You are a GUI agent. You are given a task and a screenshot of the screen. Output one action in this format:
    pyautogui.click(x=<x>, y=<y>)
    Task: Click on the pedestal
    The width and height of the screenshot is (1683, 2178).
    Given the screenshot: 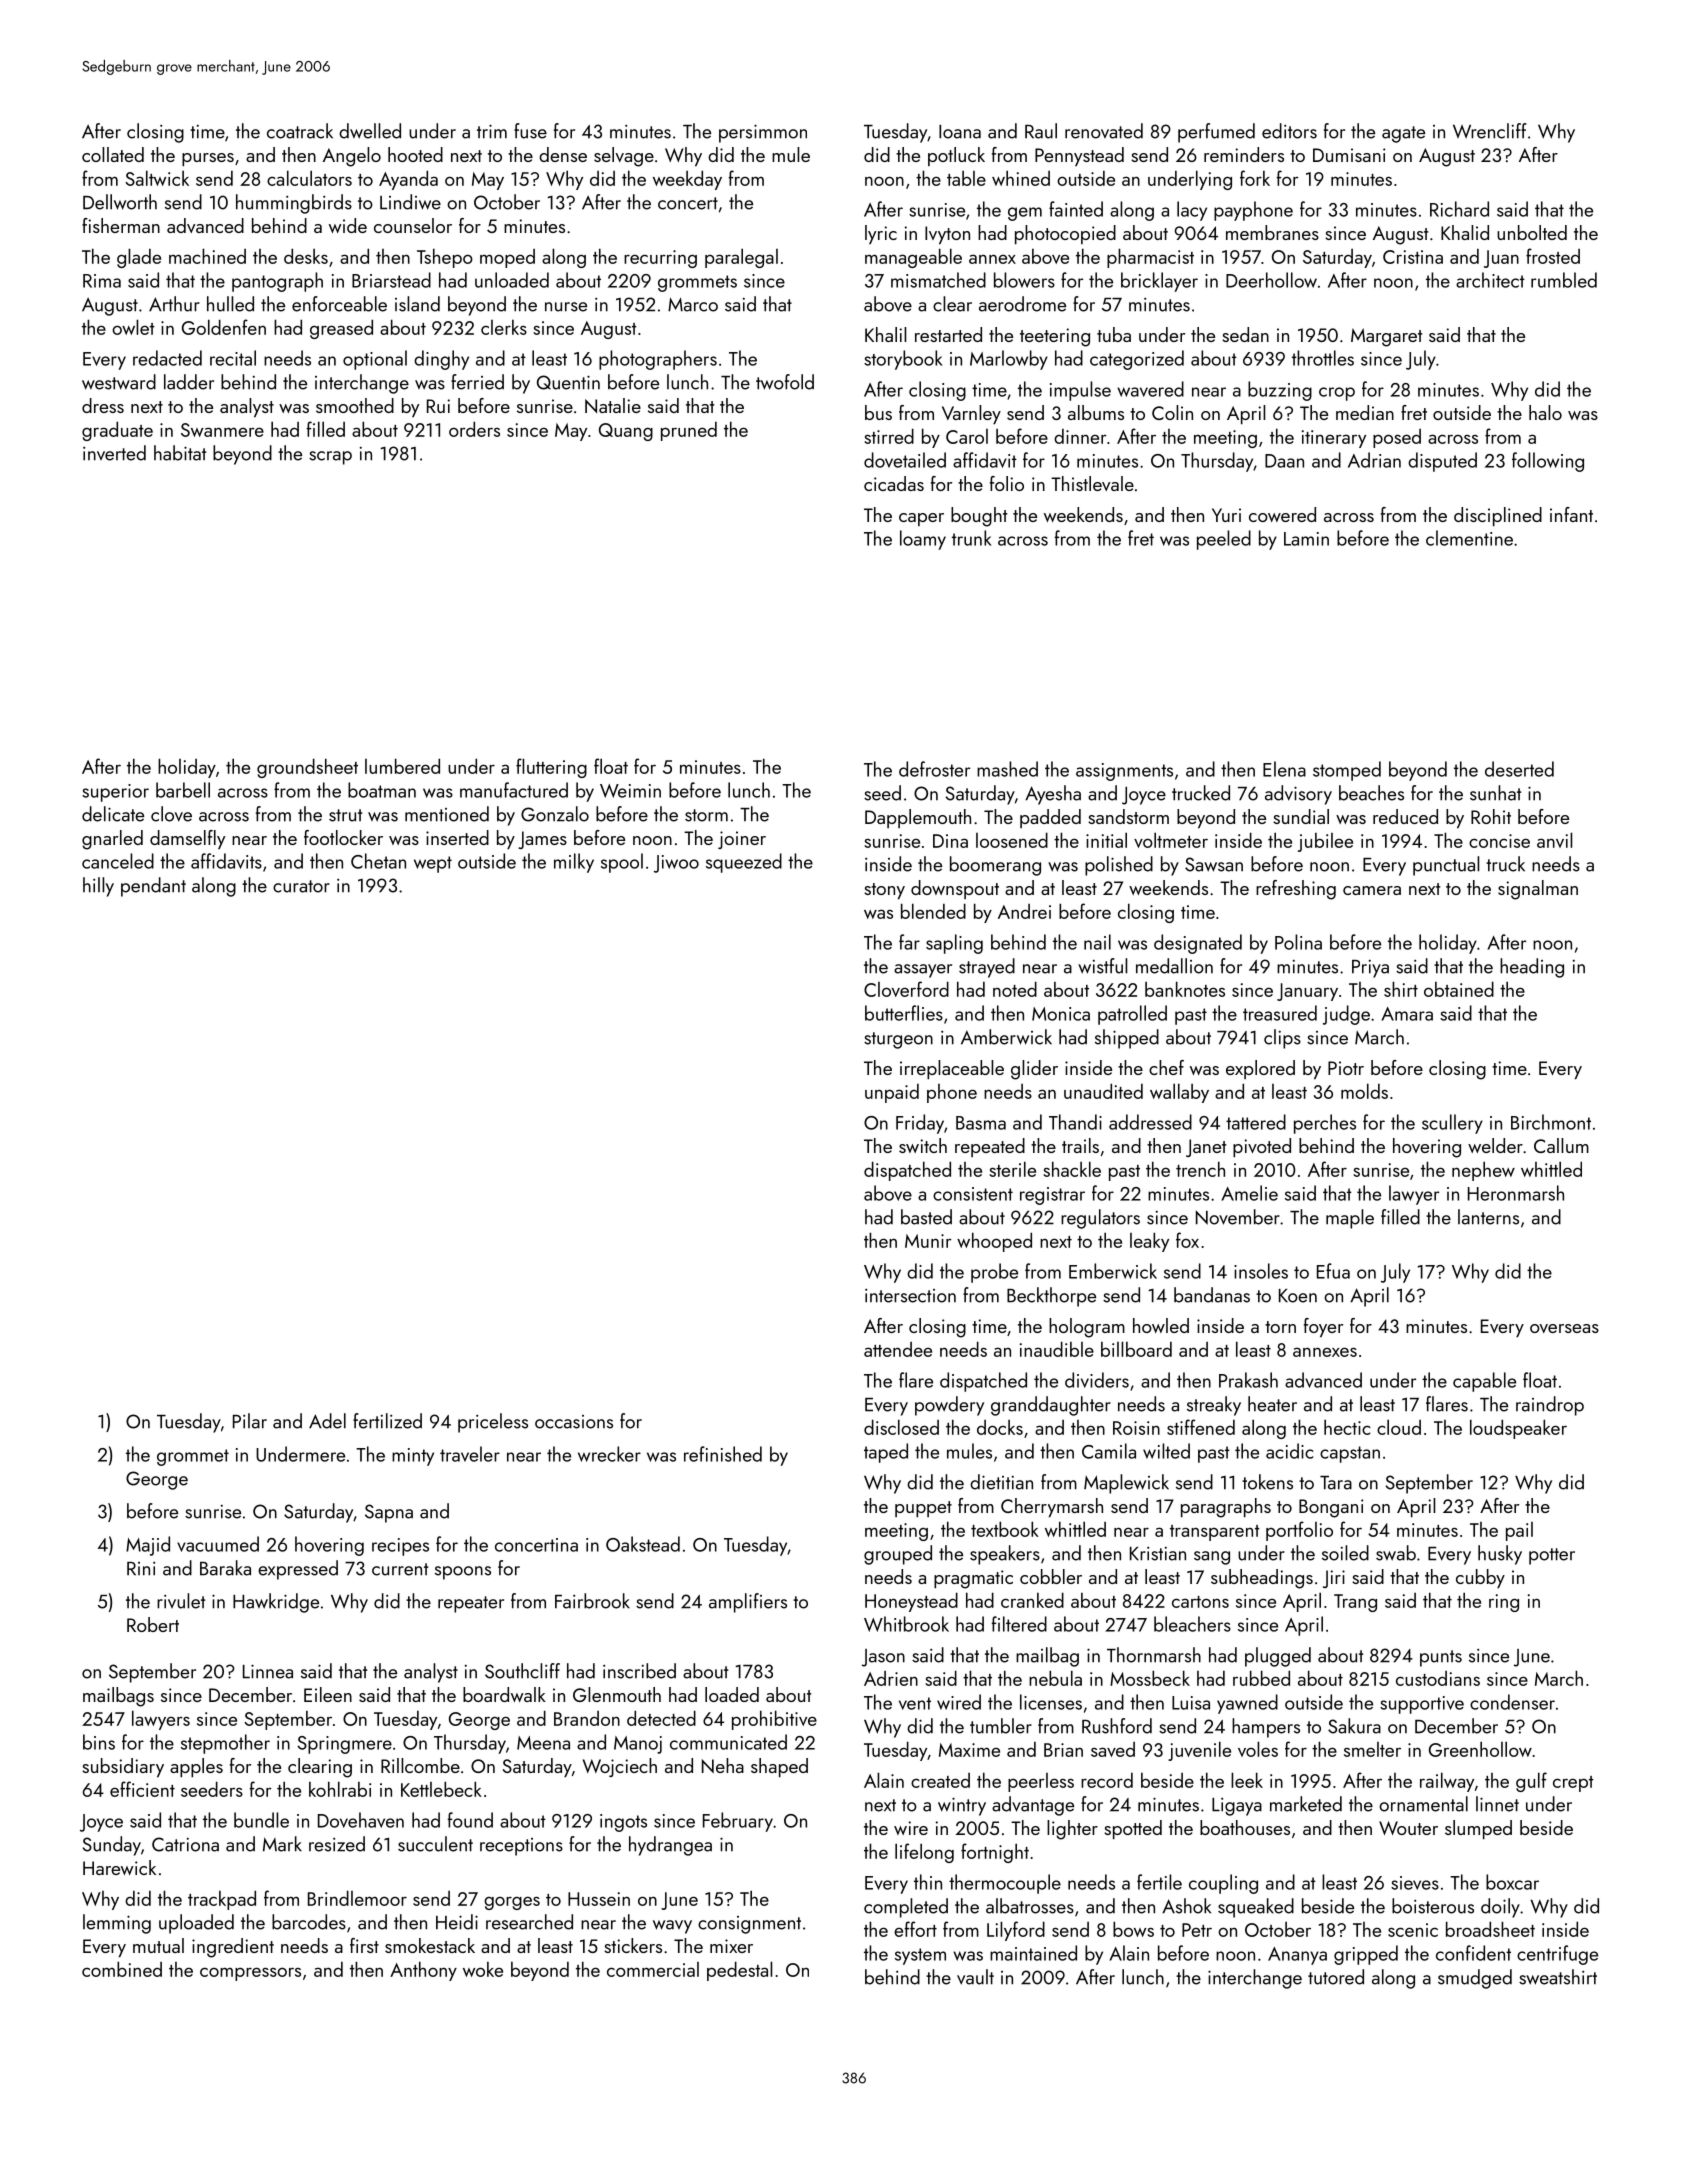 What is the action you would take?
    pyautogui.click(x=739, y=1971)
